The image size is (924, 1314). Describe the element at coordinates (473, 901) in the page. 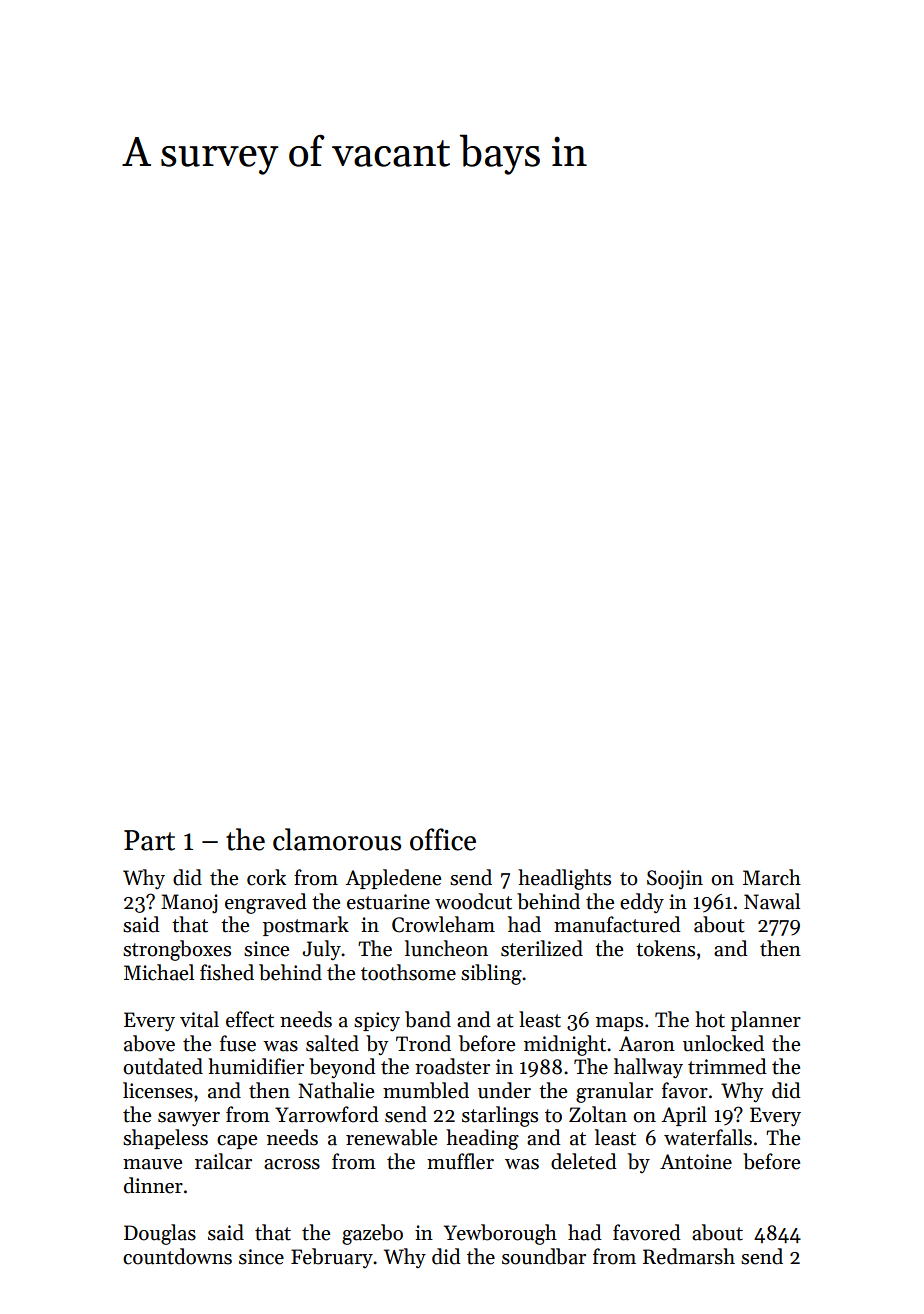

I see `woodcut` at that location.
